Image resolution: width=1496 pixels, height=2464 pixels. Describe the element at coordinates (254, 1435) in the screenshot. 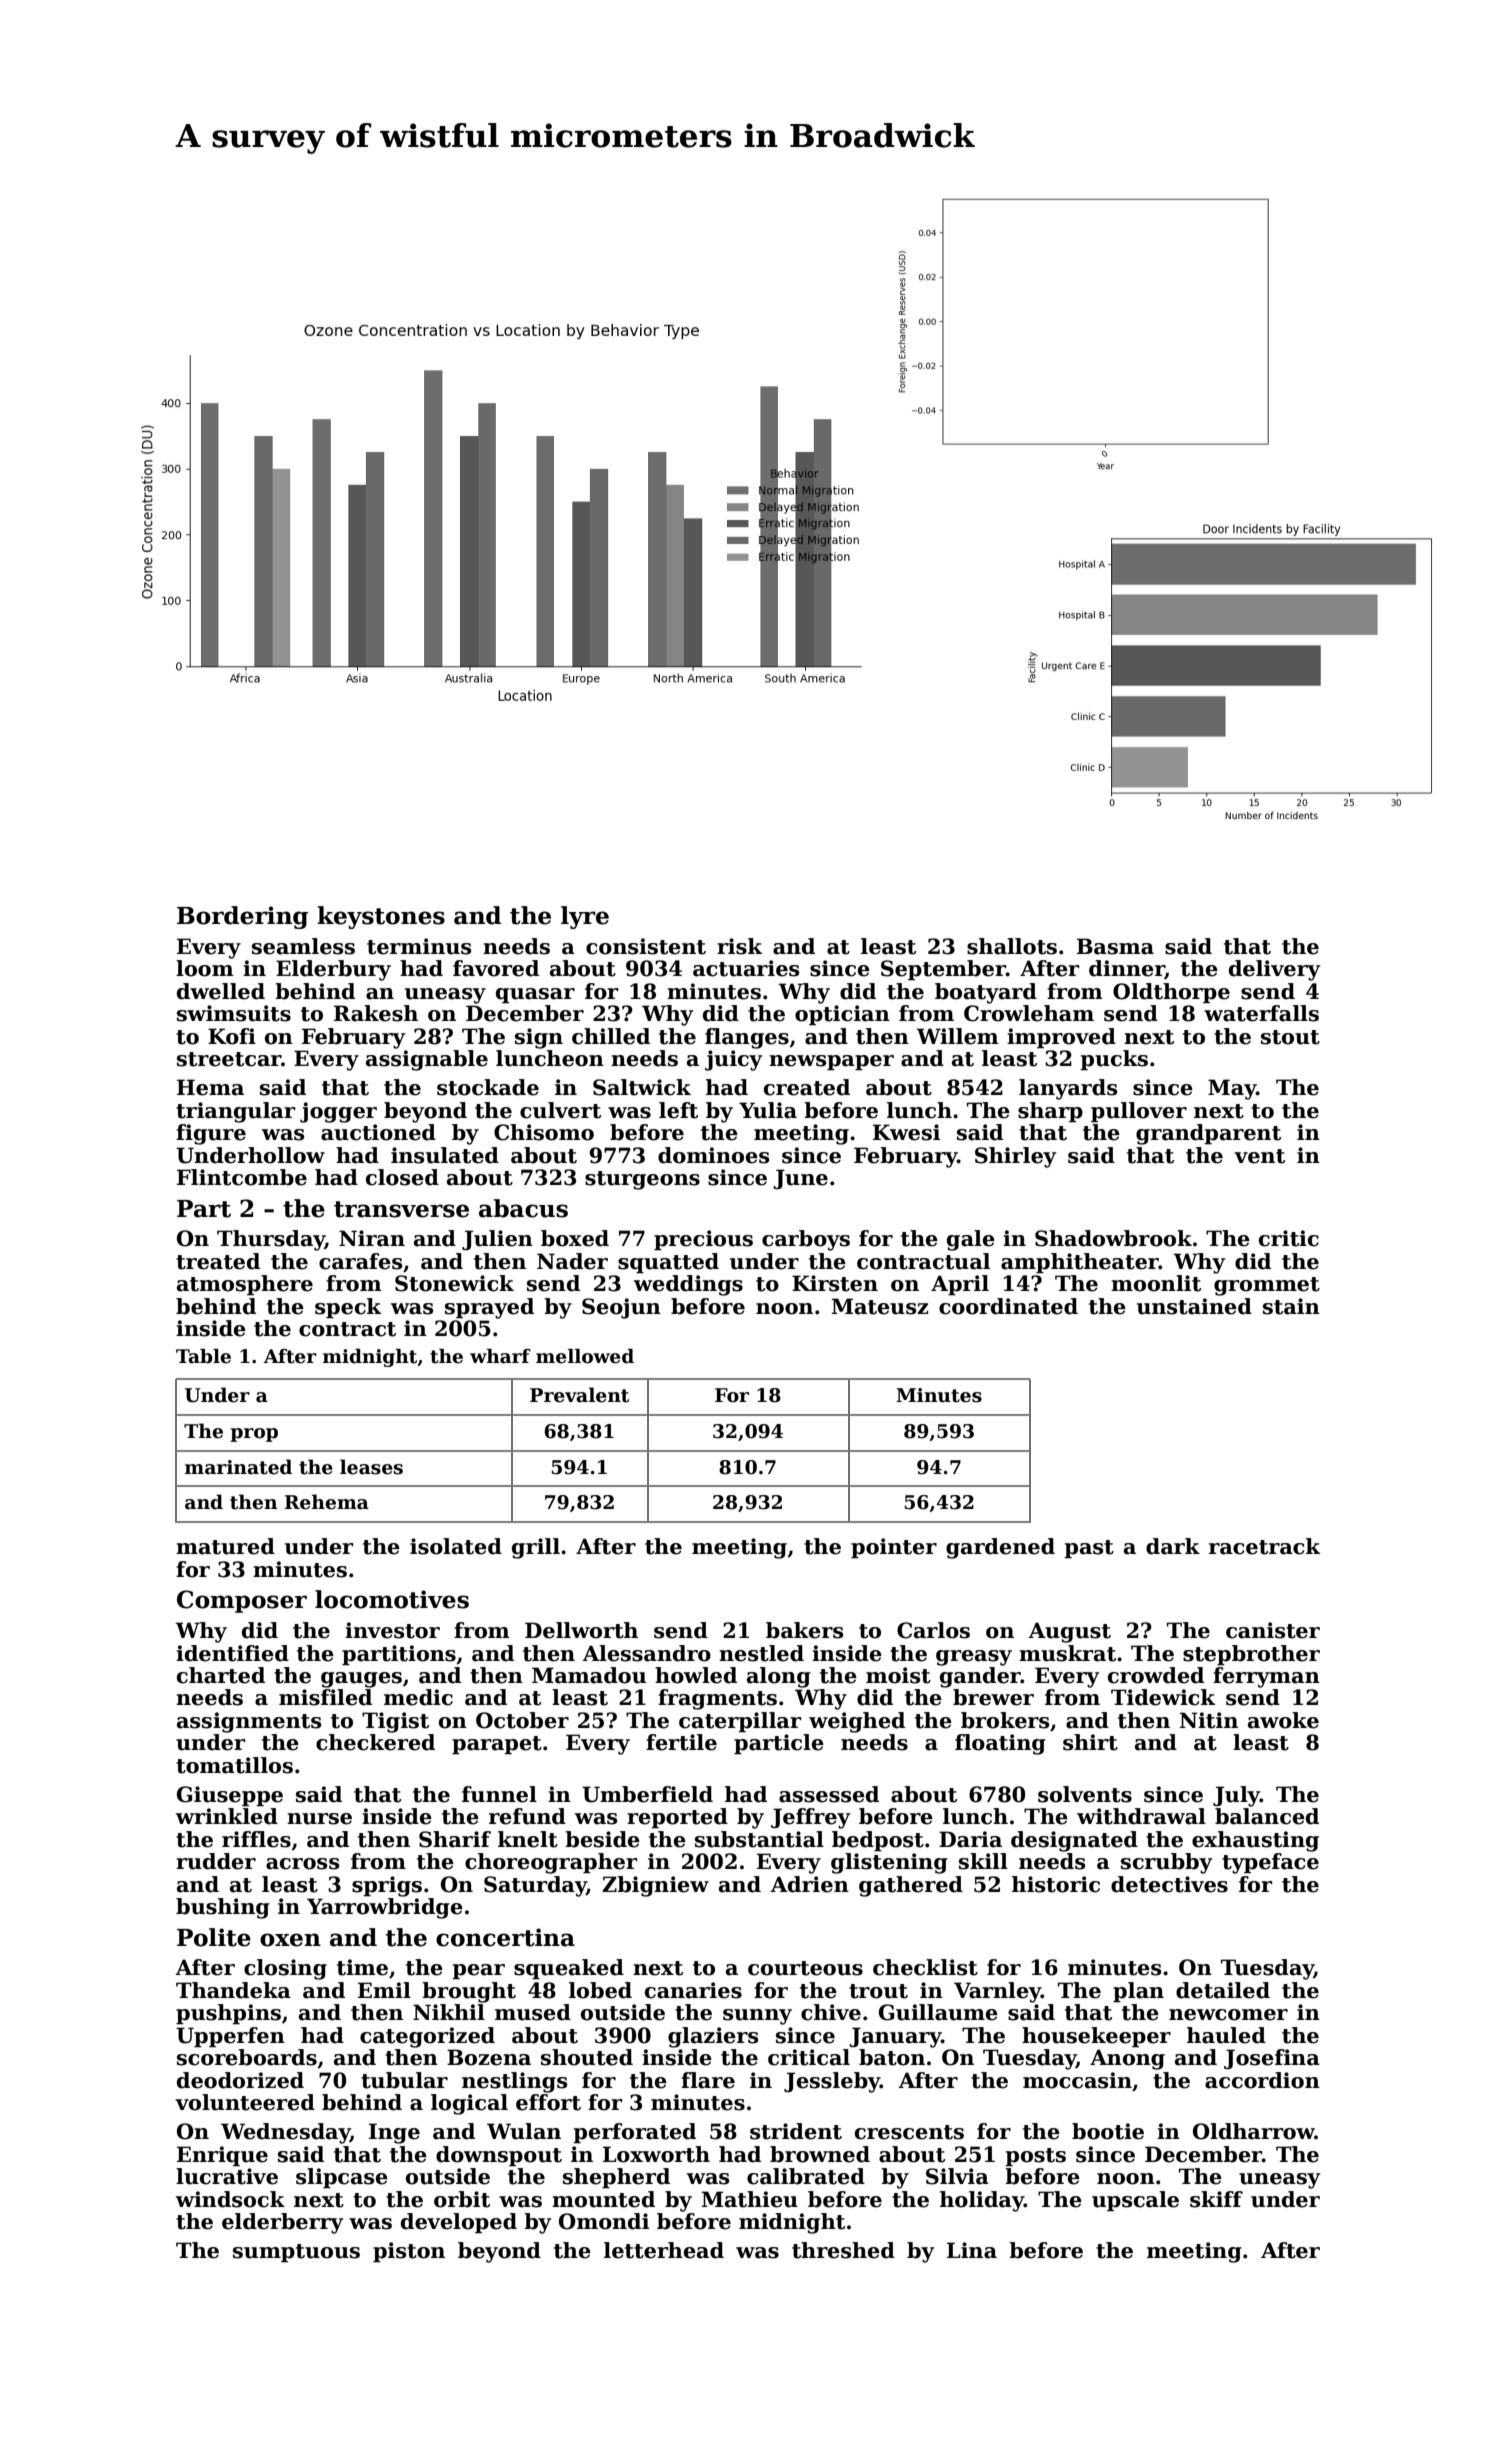

I see `prop` at that location.
